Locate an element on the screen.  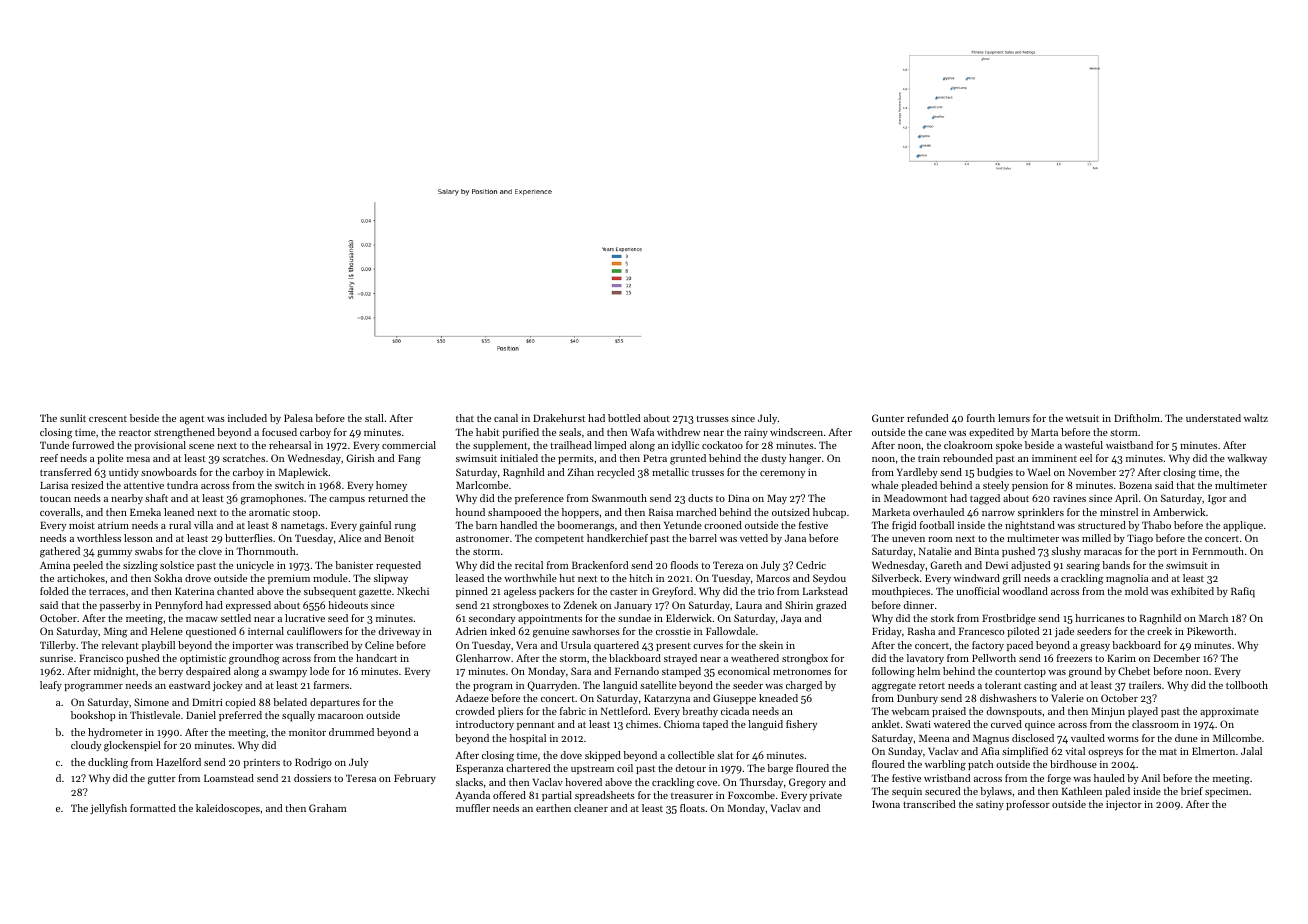
Igor is located at coordinates (1217, 499).
